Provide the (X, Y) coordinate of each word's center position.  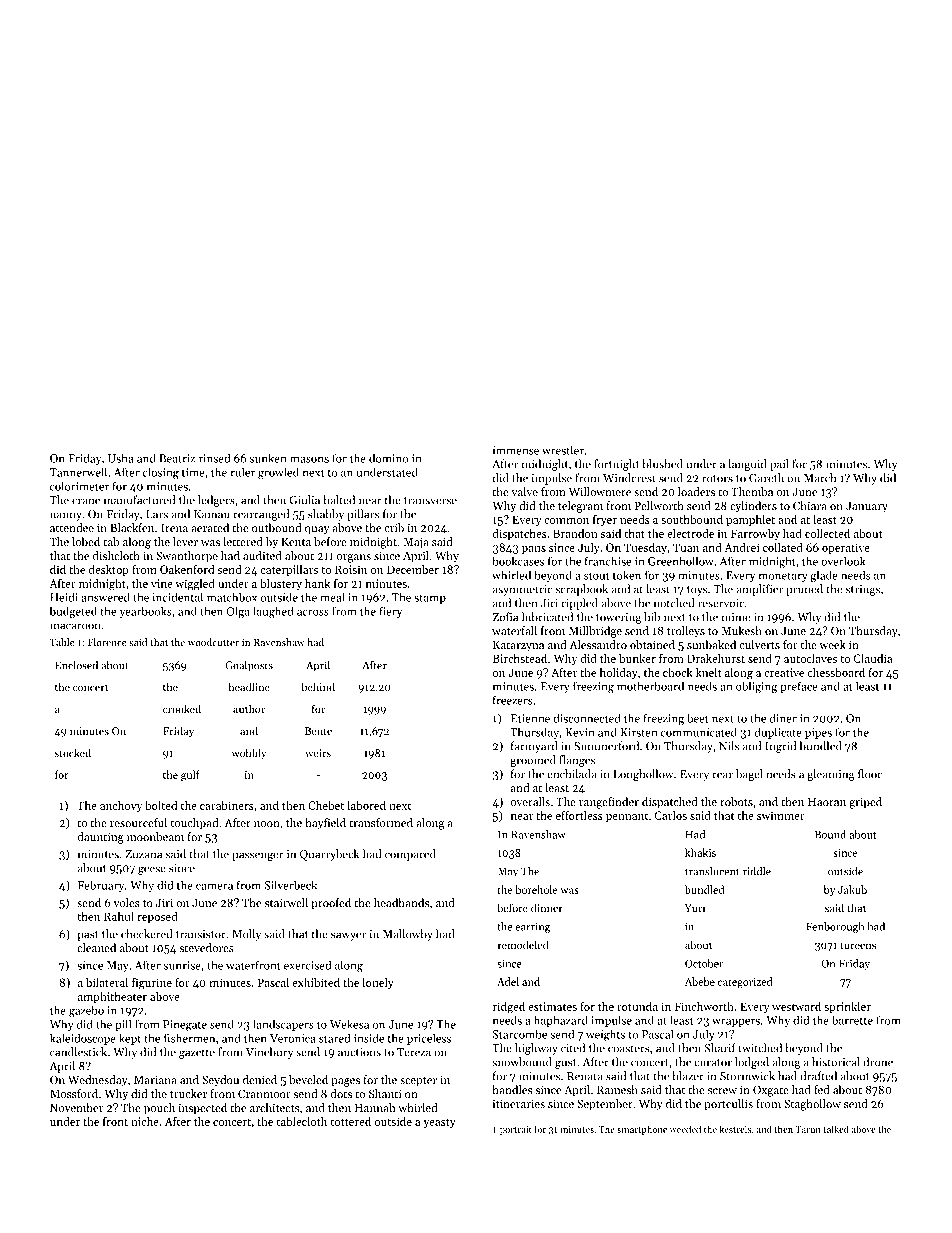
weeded (685, 1129)
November (76, 1107)
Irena (174, 528)
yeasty (439, 1123)
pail (779, 465)
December (413, 569)
